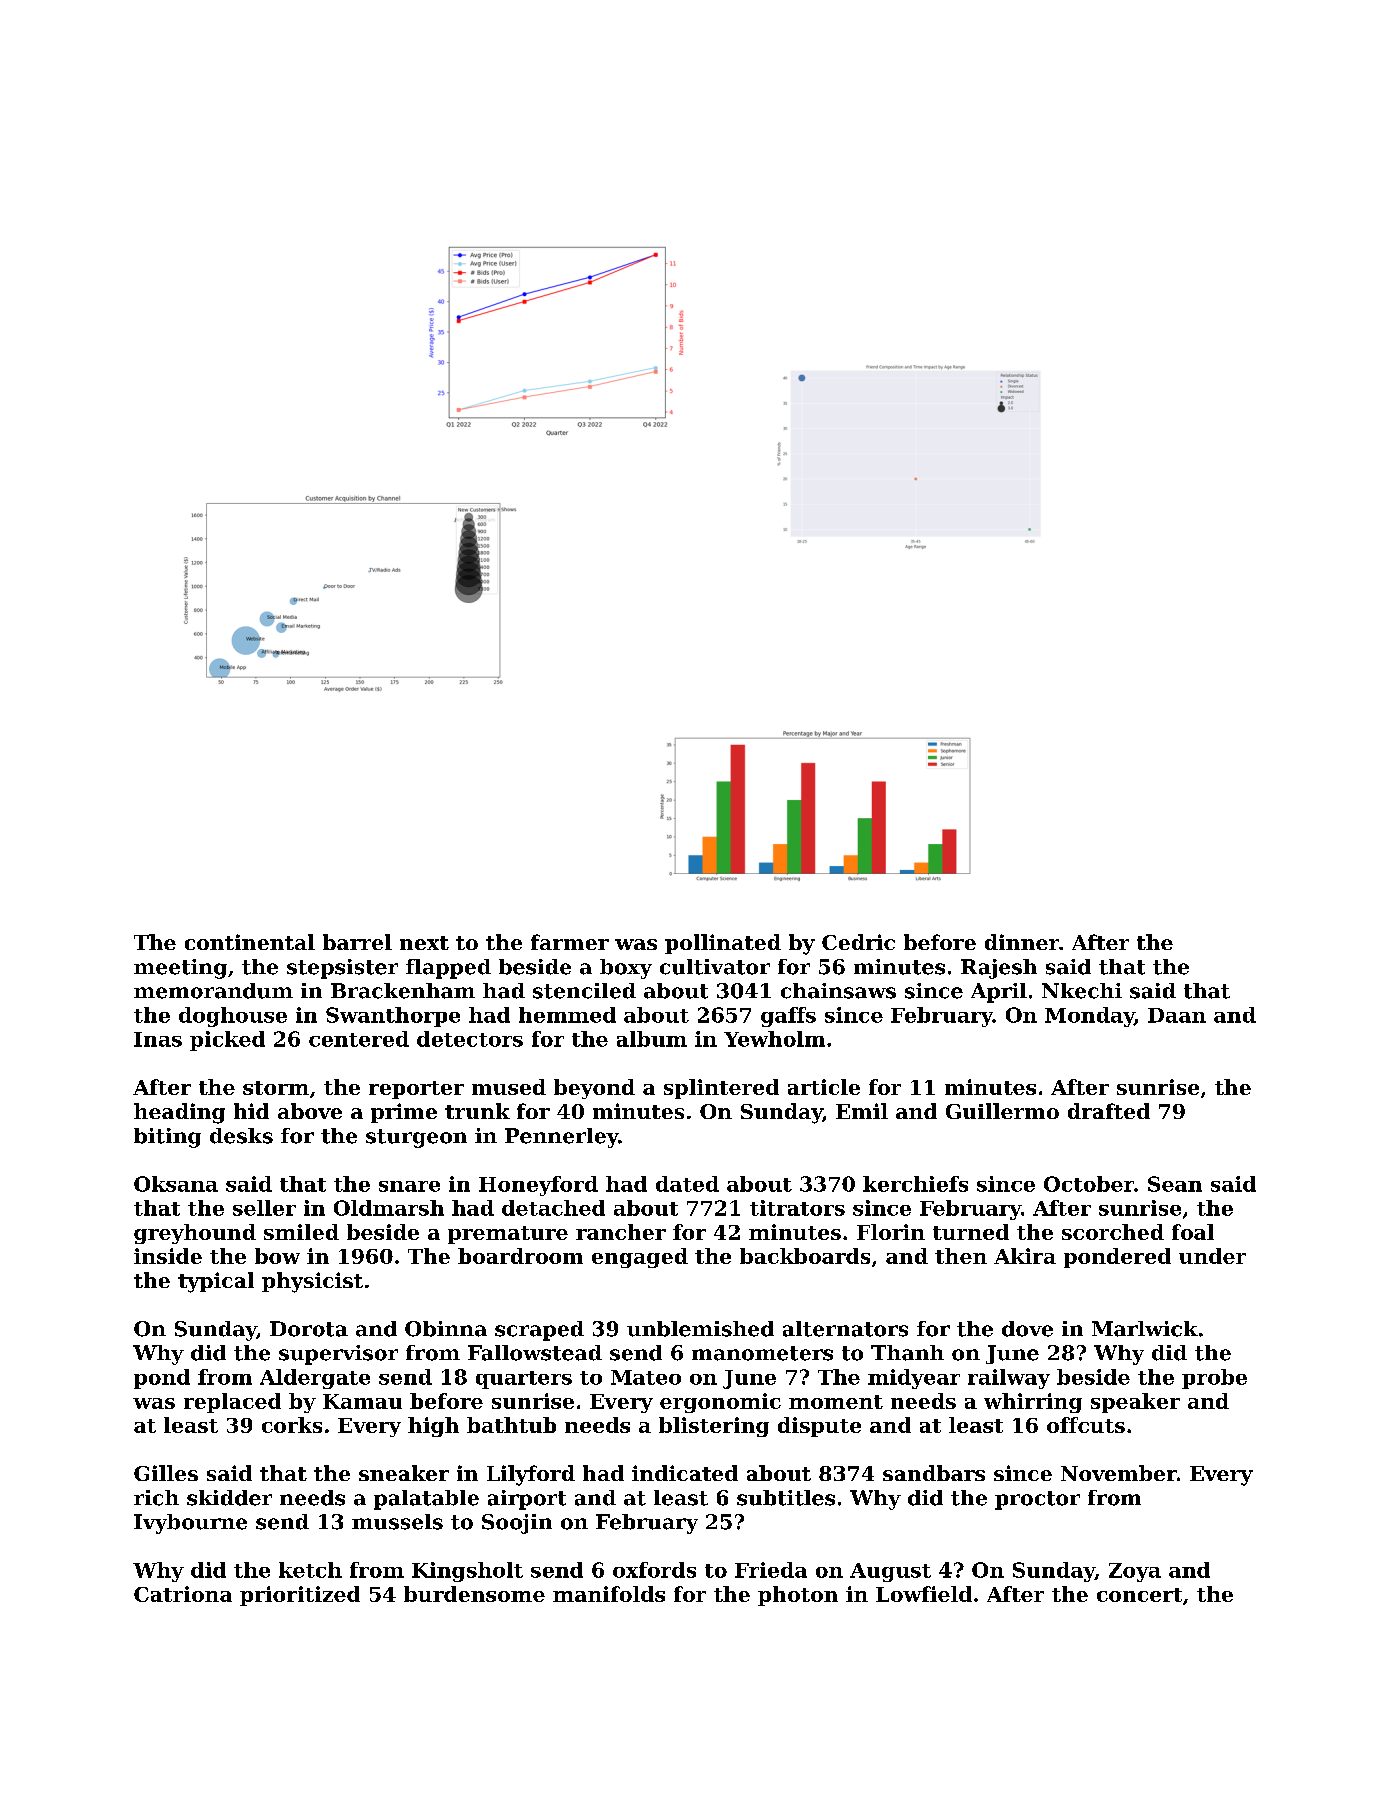 This screenshot has height=1800, width=1391. I want to click on boardroom, so click(520, 1256).
